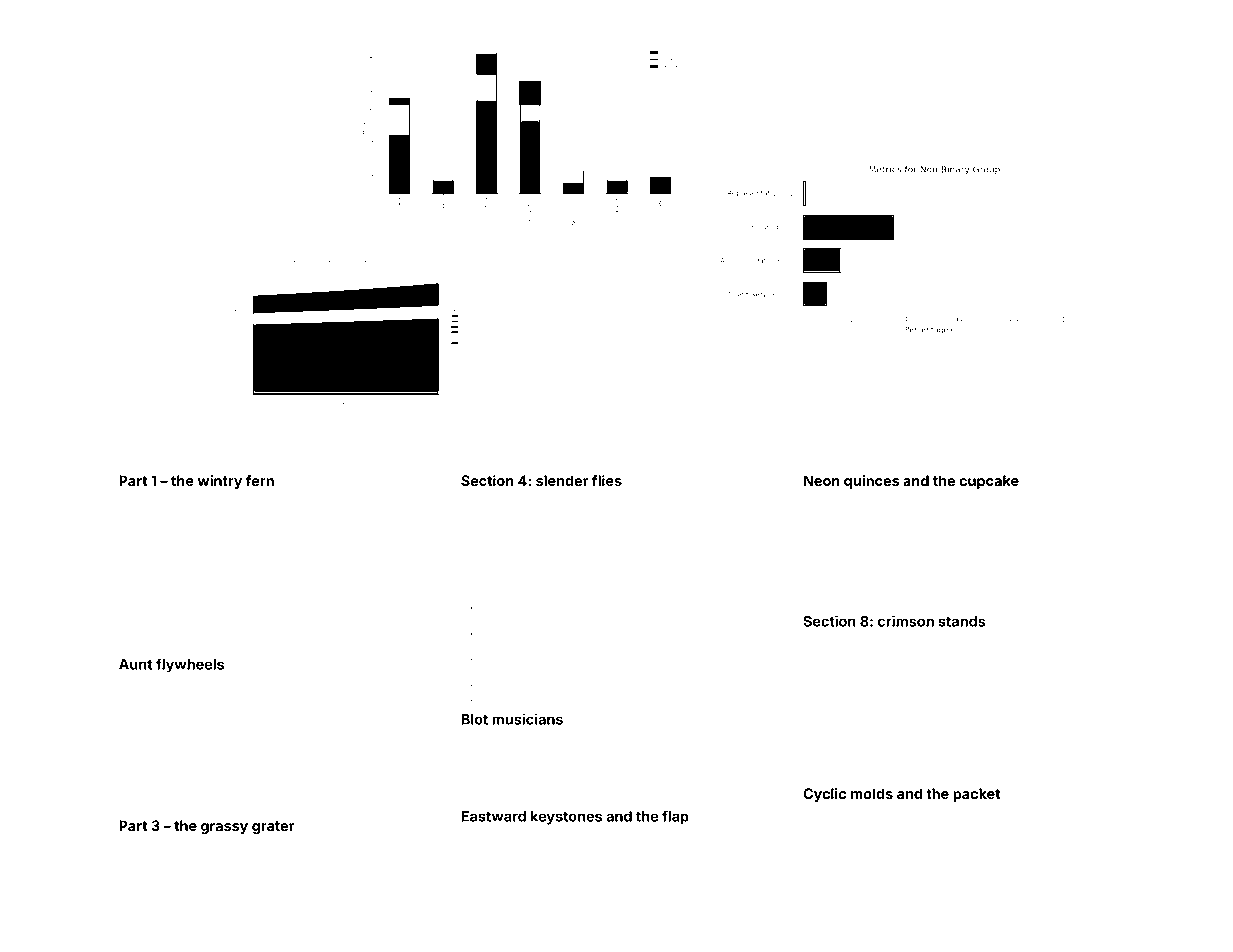 The height and width of the image is (952, 1233). I want to click on wintry, so click(220, 482).
